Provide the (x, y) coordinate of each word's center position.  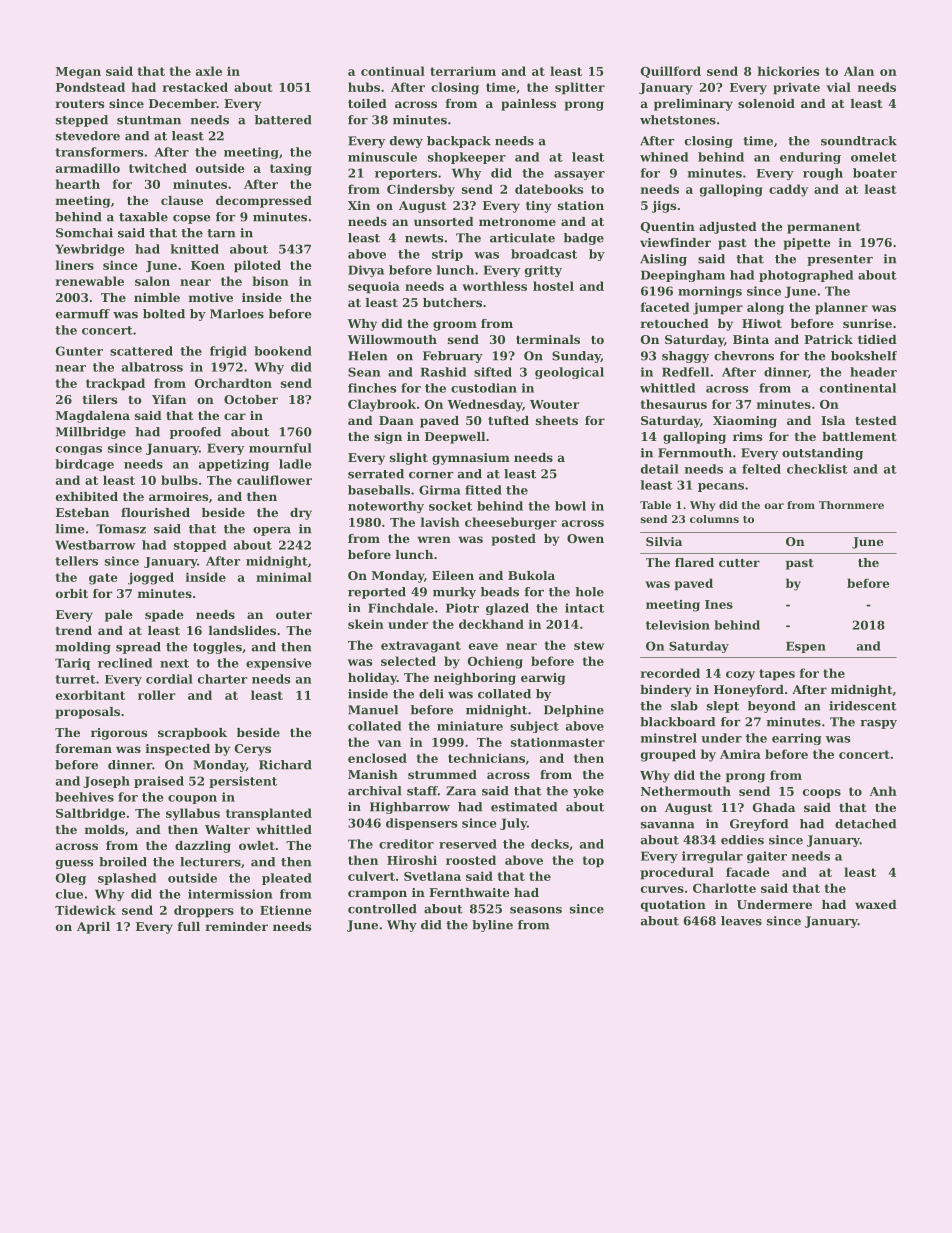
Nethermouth (686, 791)
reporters (406, 174)
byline (492, 926)
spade (164, 616)
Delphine (574, 711)
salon (152, 281)
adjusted (728, 228)
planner (841, 308)
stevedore (88, 136)
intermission (230, 894)
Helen (367, 356)
